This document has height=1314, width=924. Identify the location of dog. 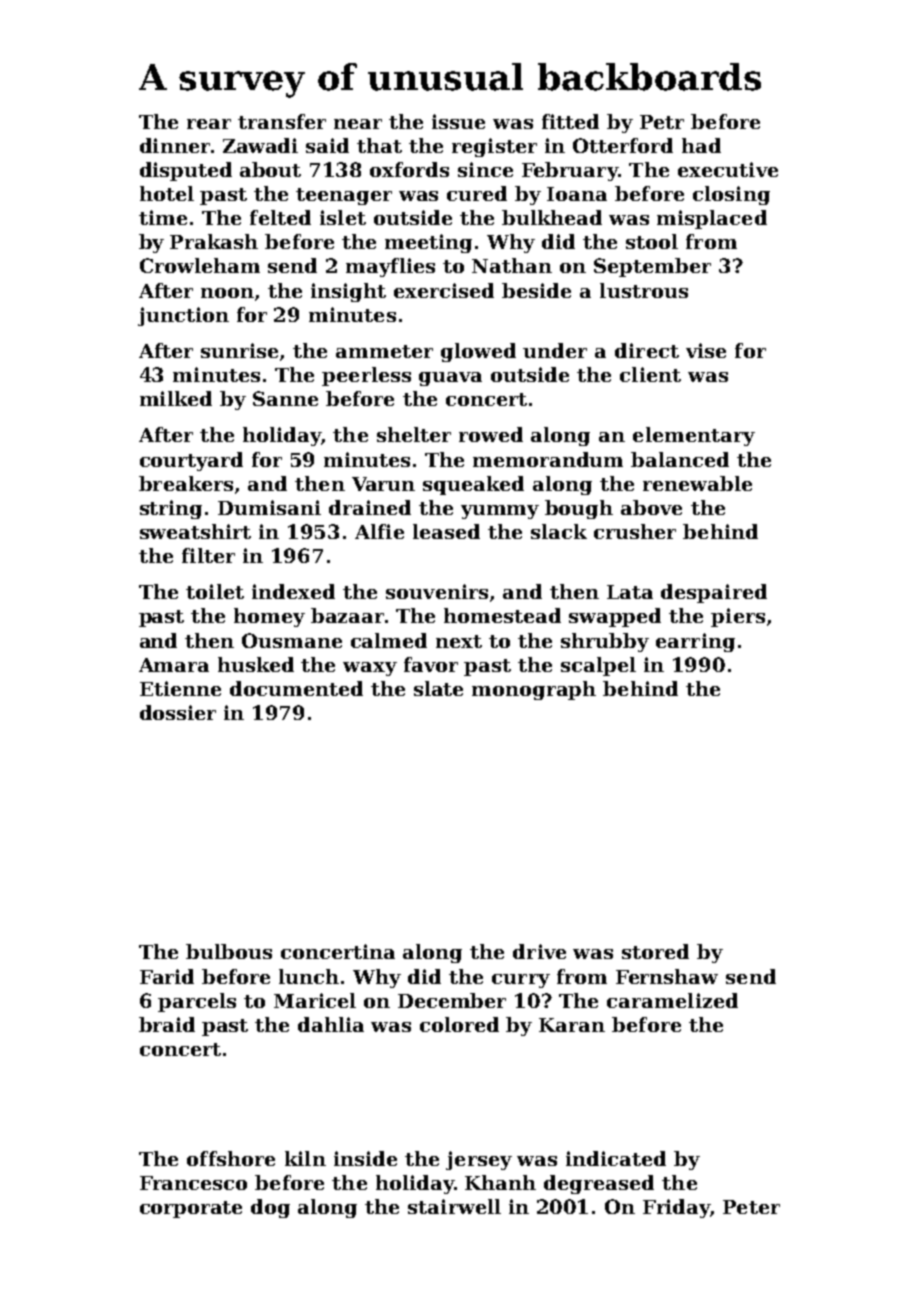
(270, 1208).
